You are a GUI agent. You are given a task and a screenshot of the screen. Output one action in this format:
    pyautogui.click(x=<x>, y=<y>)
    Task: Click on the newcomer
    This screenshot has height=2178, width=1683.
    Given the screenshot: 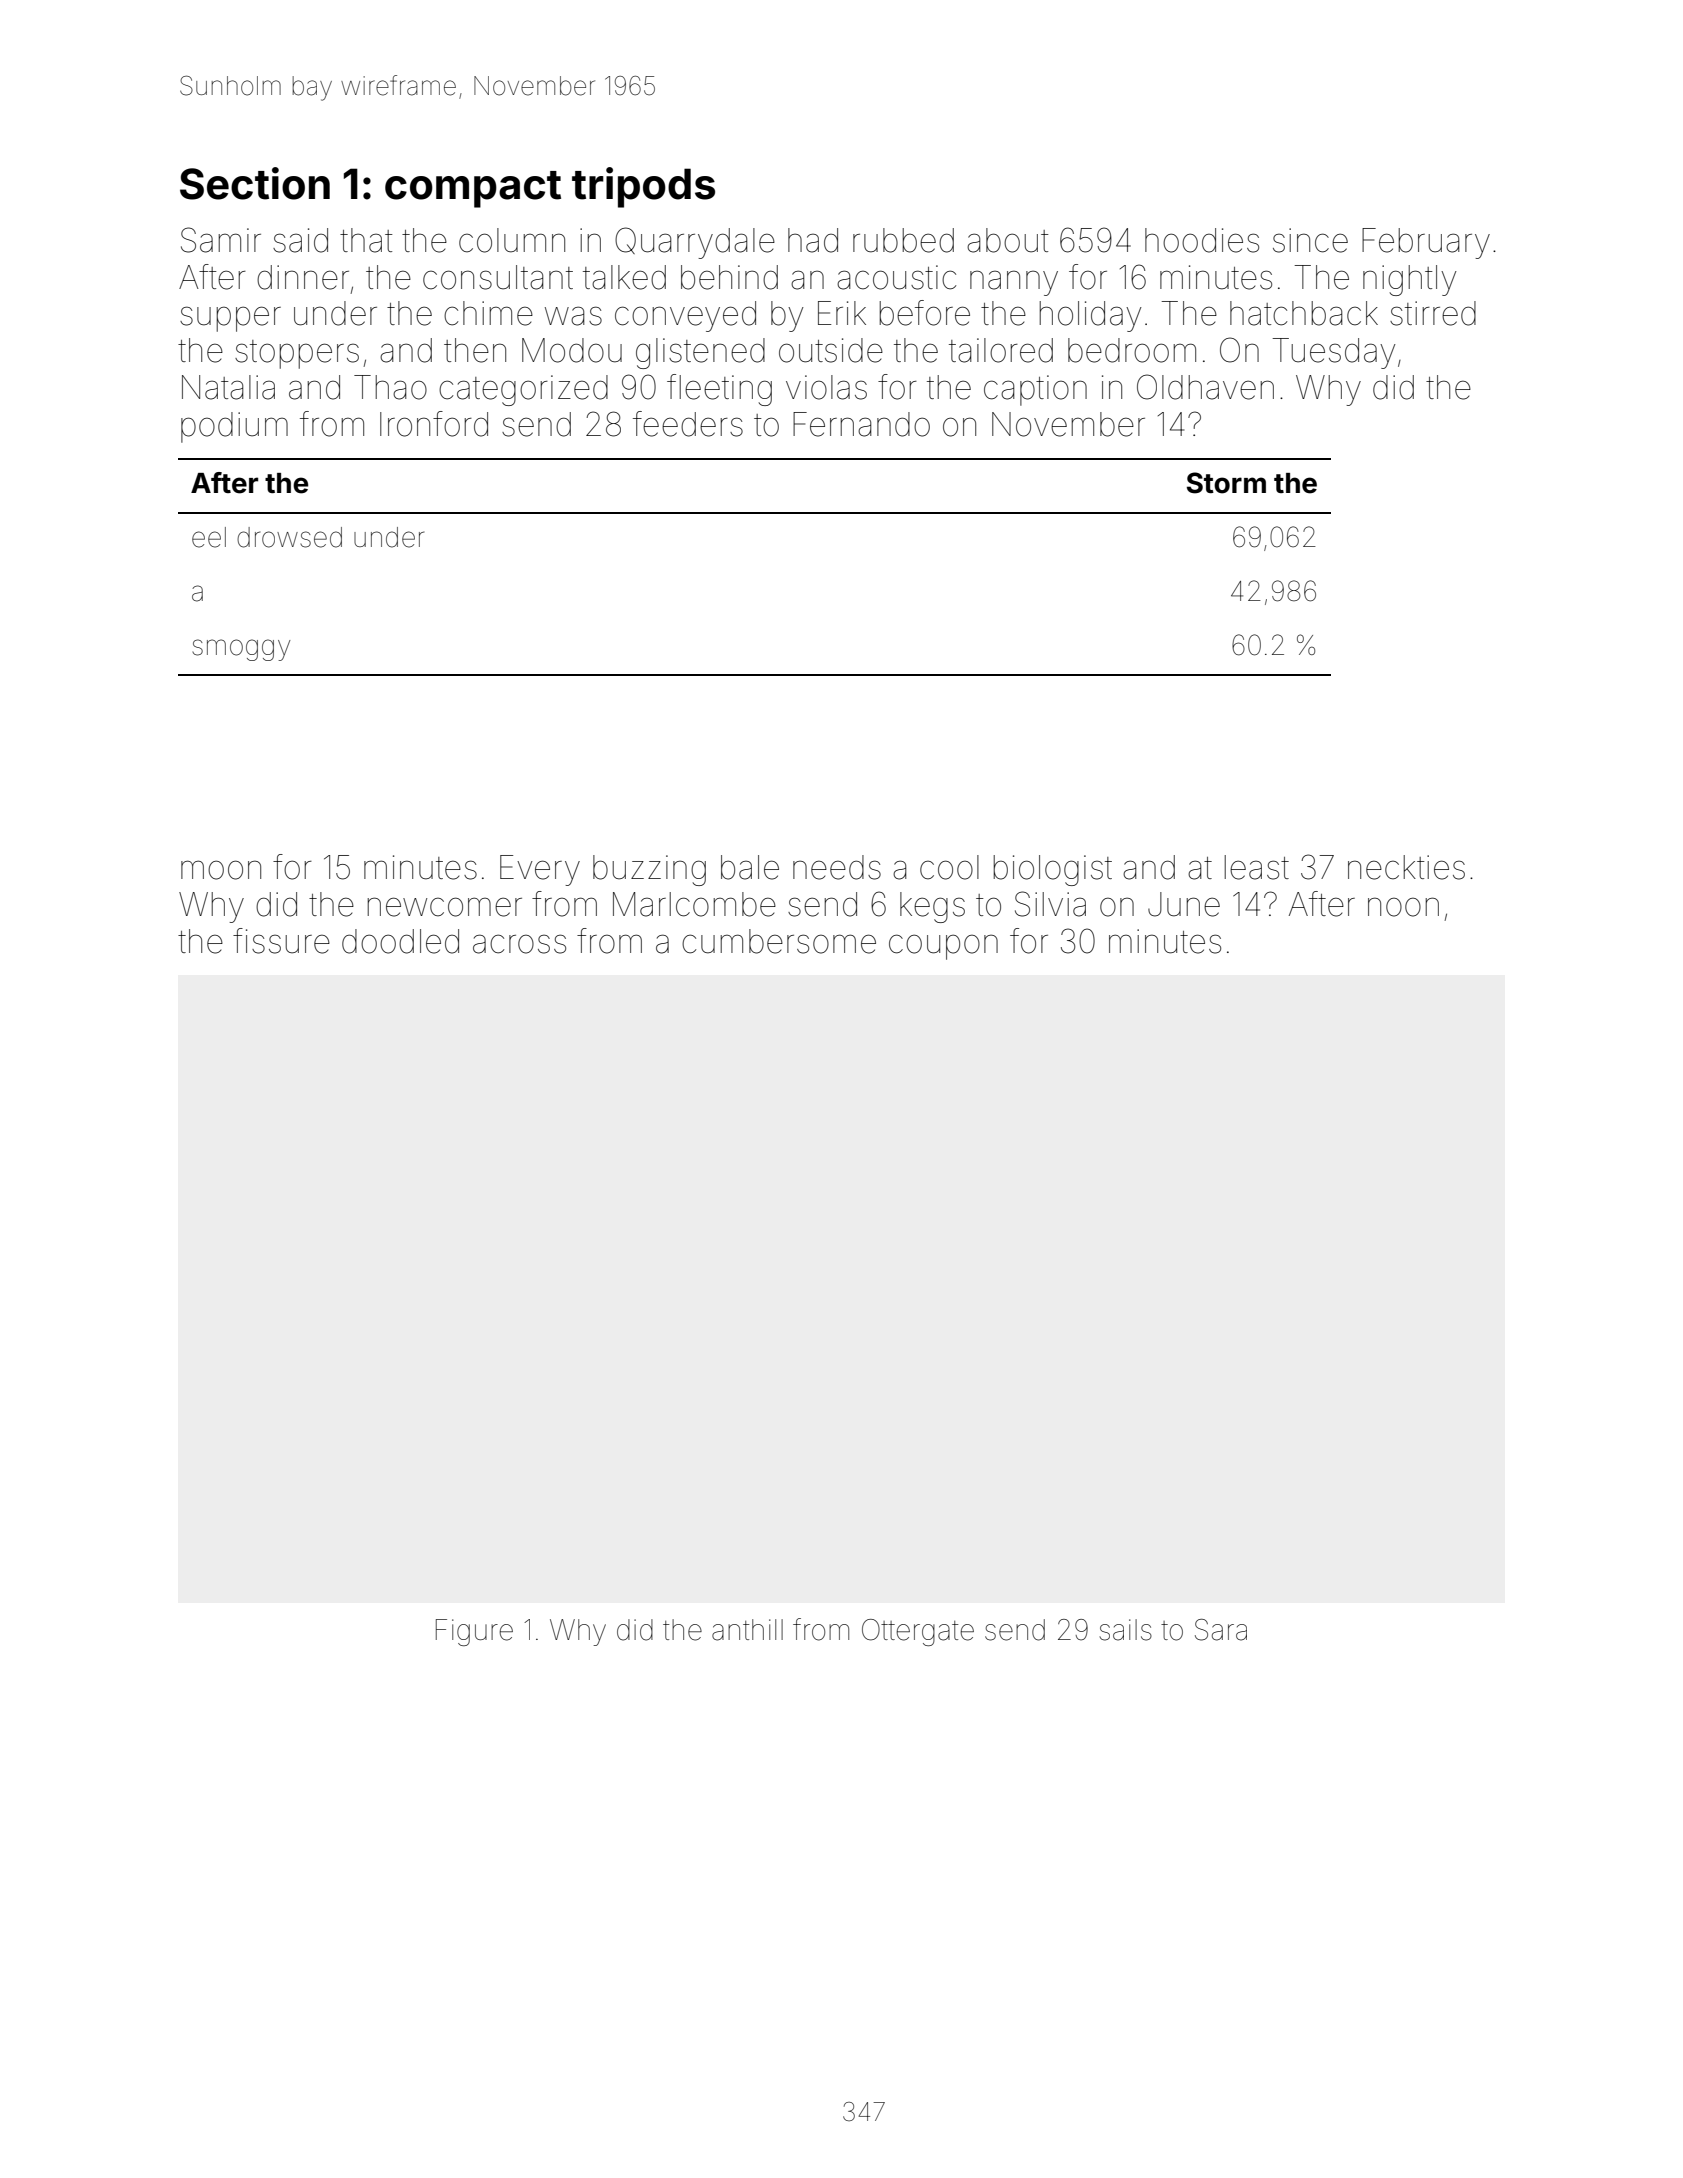 What is the action you would take?
    pyautogui.click(x=445, y=907)
